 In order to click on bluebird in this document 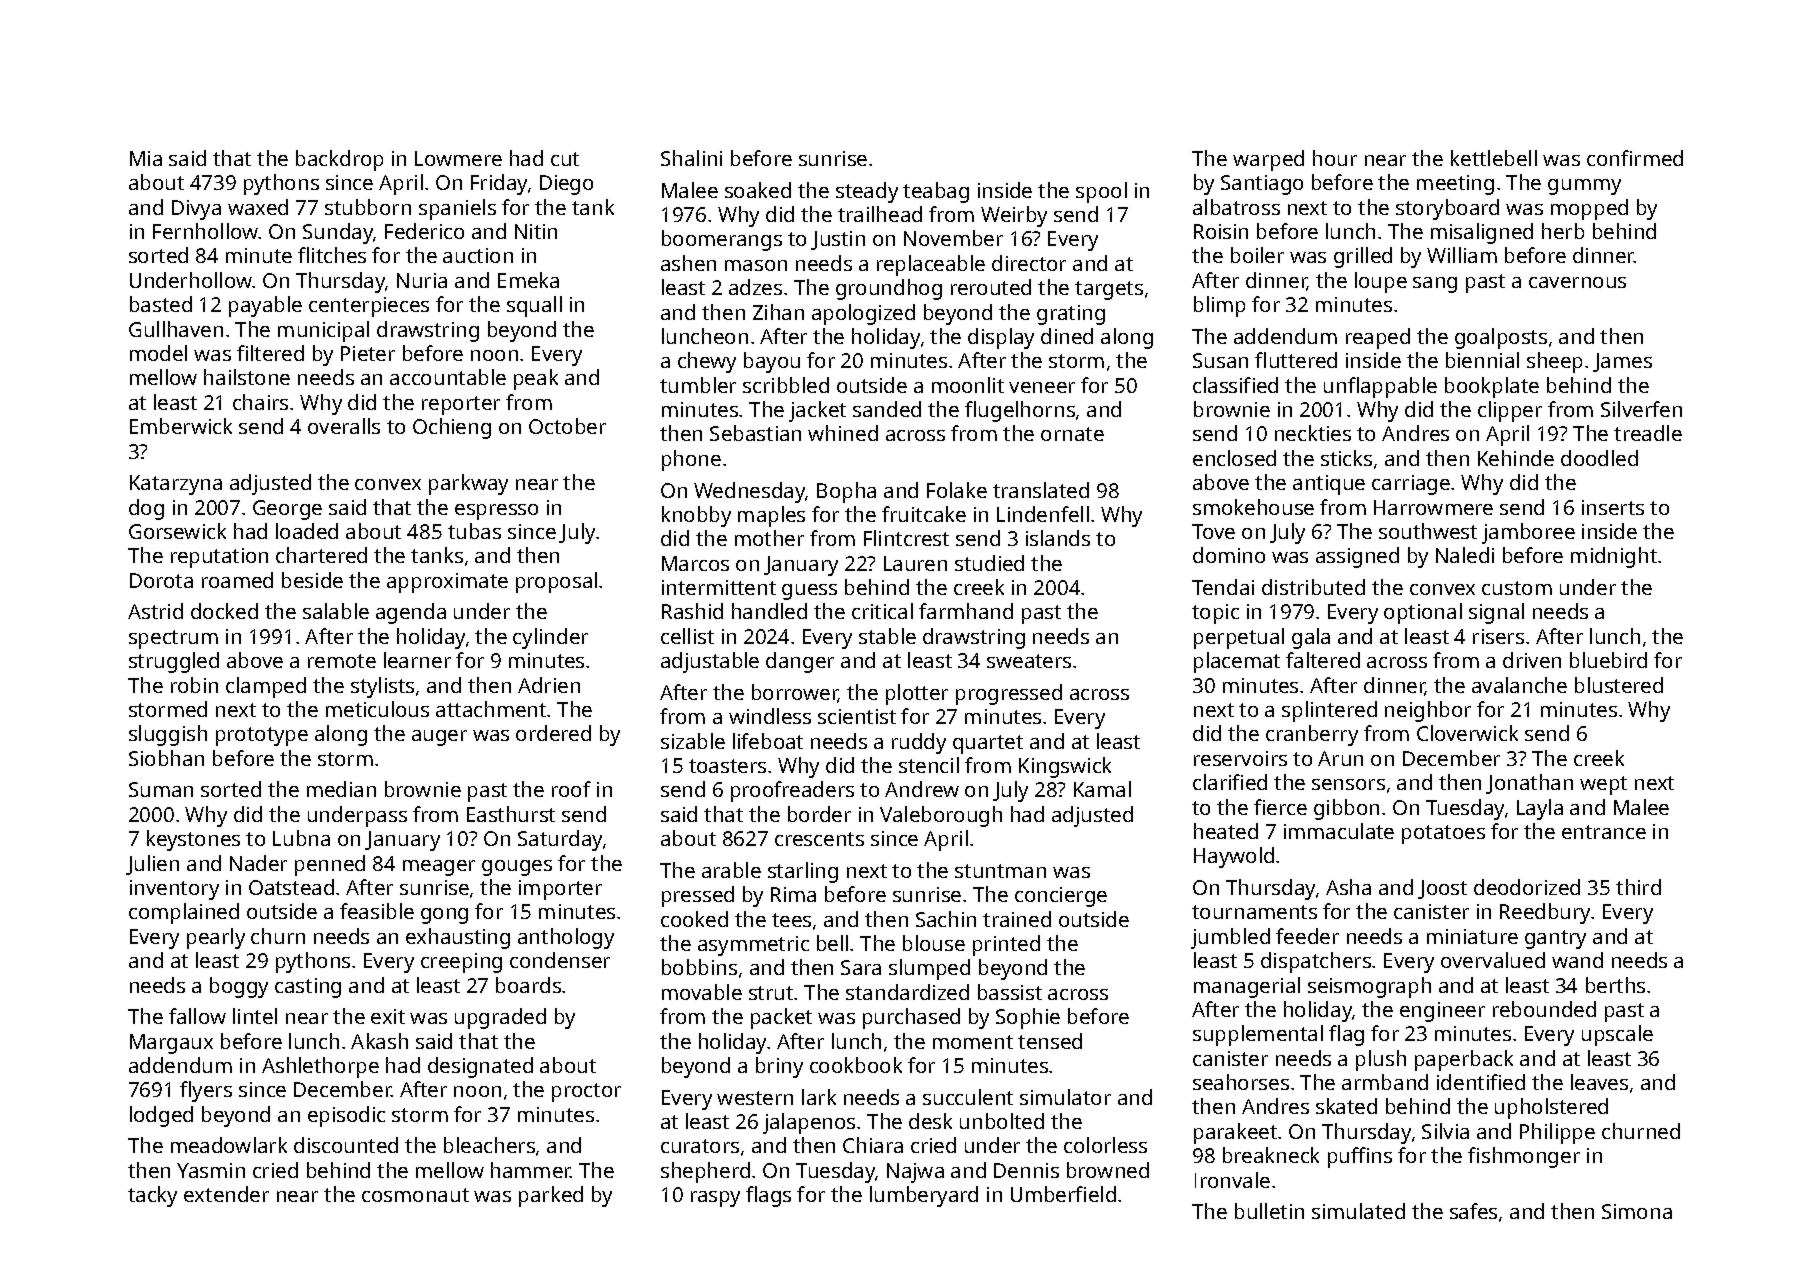, I will do `click(1608, 660)`.
